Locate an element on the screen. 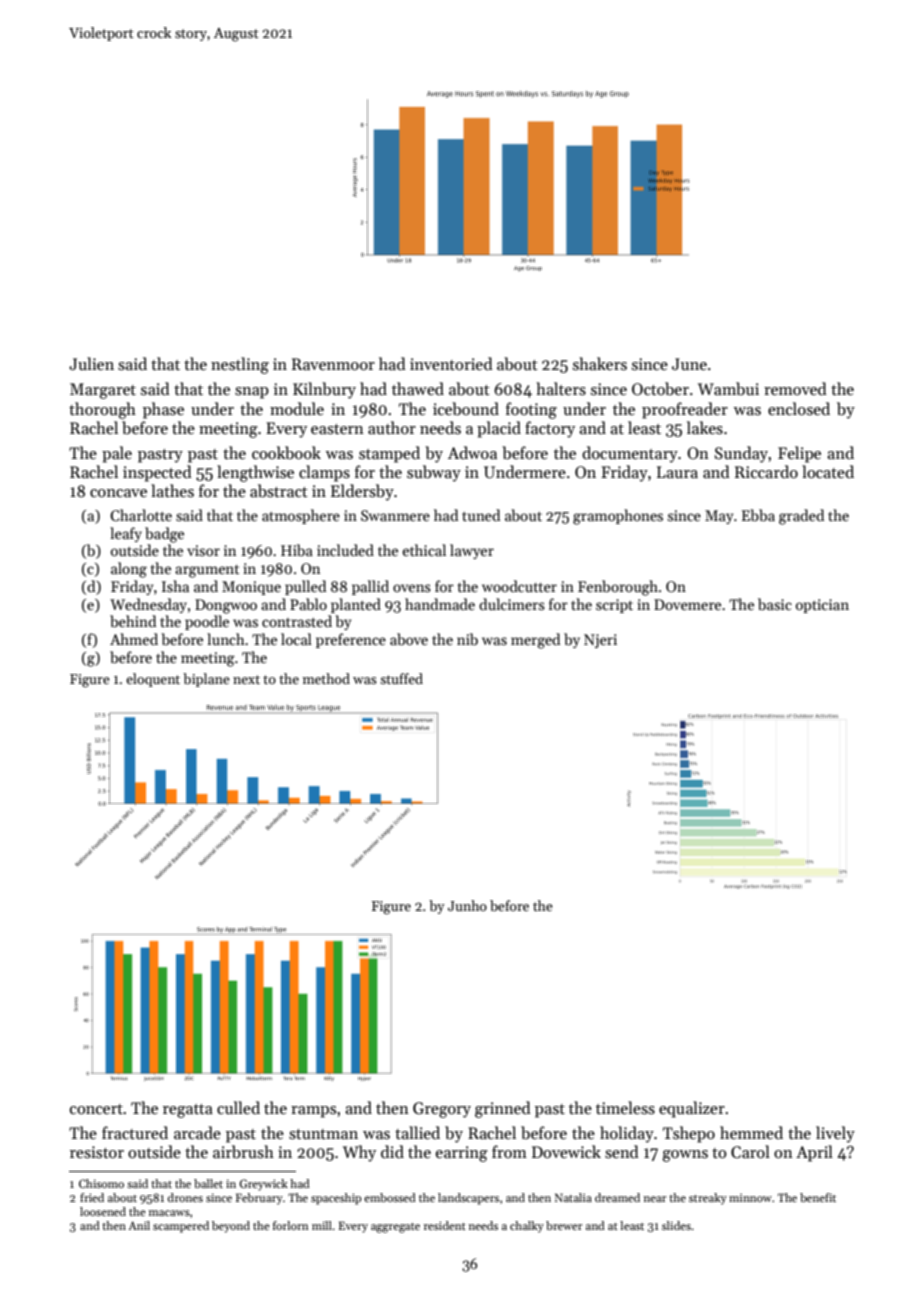 The height and width of the screenshot is (1308, 924). forlorn is located at coordinates (290, 1225).
